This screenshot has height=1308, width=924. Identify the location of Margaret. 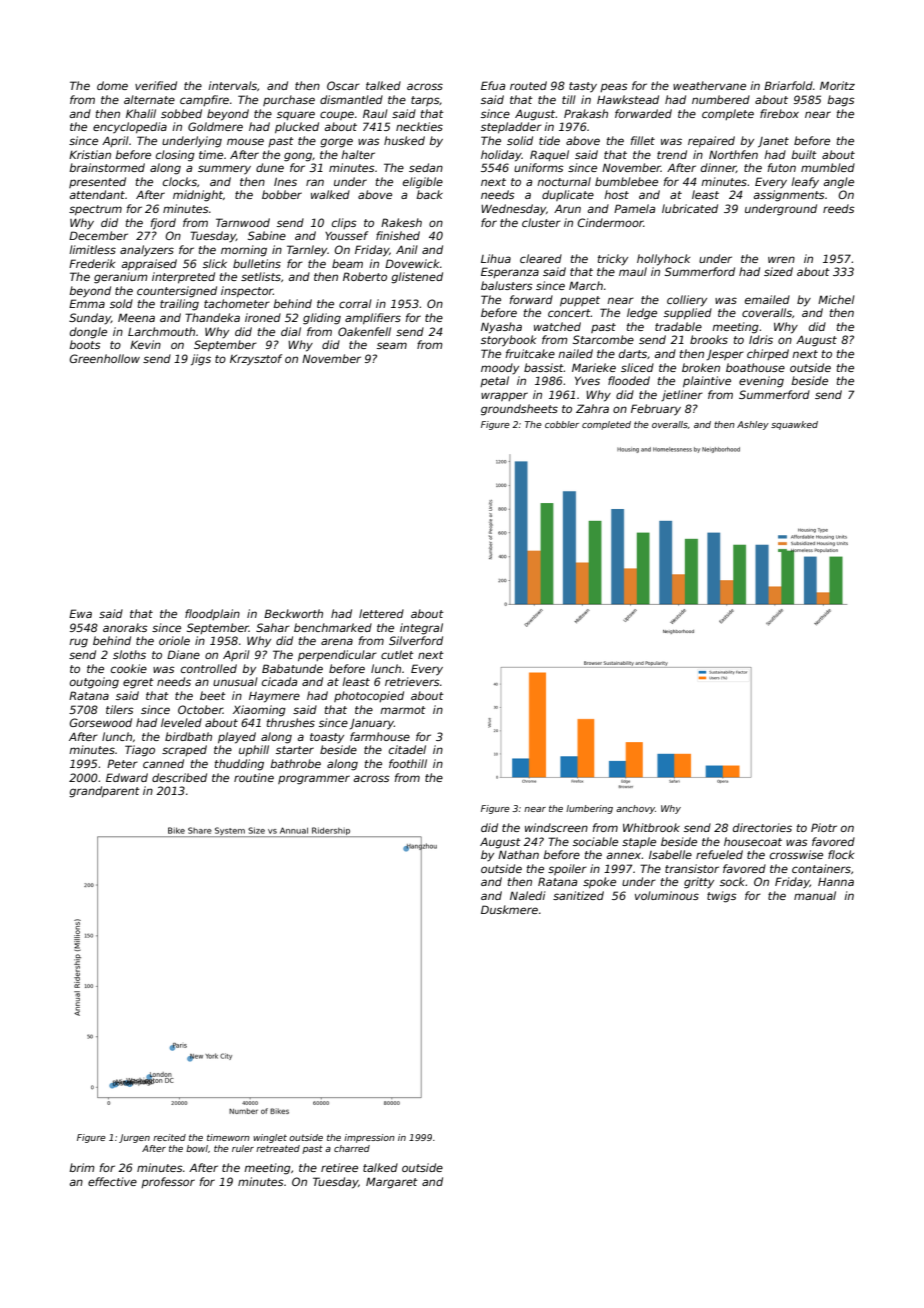
(392, 1183).
